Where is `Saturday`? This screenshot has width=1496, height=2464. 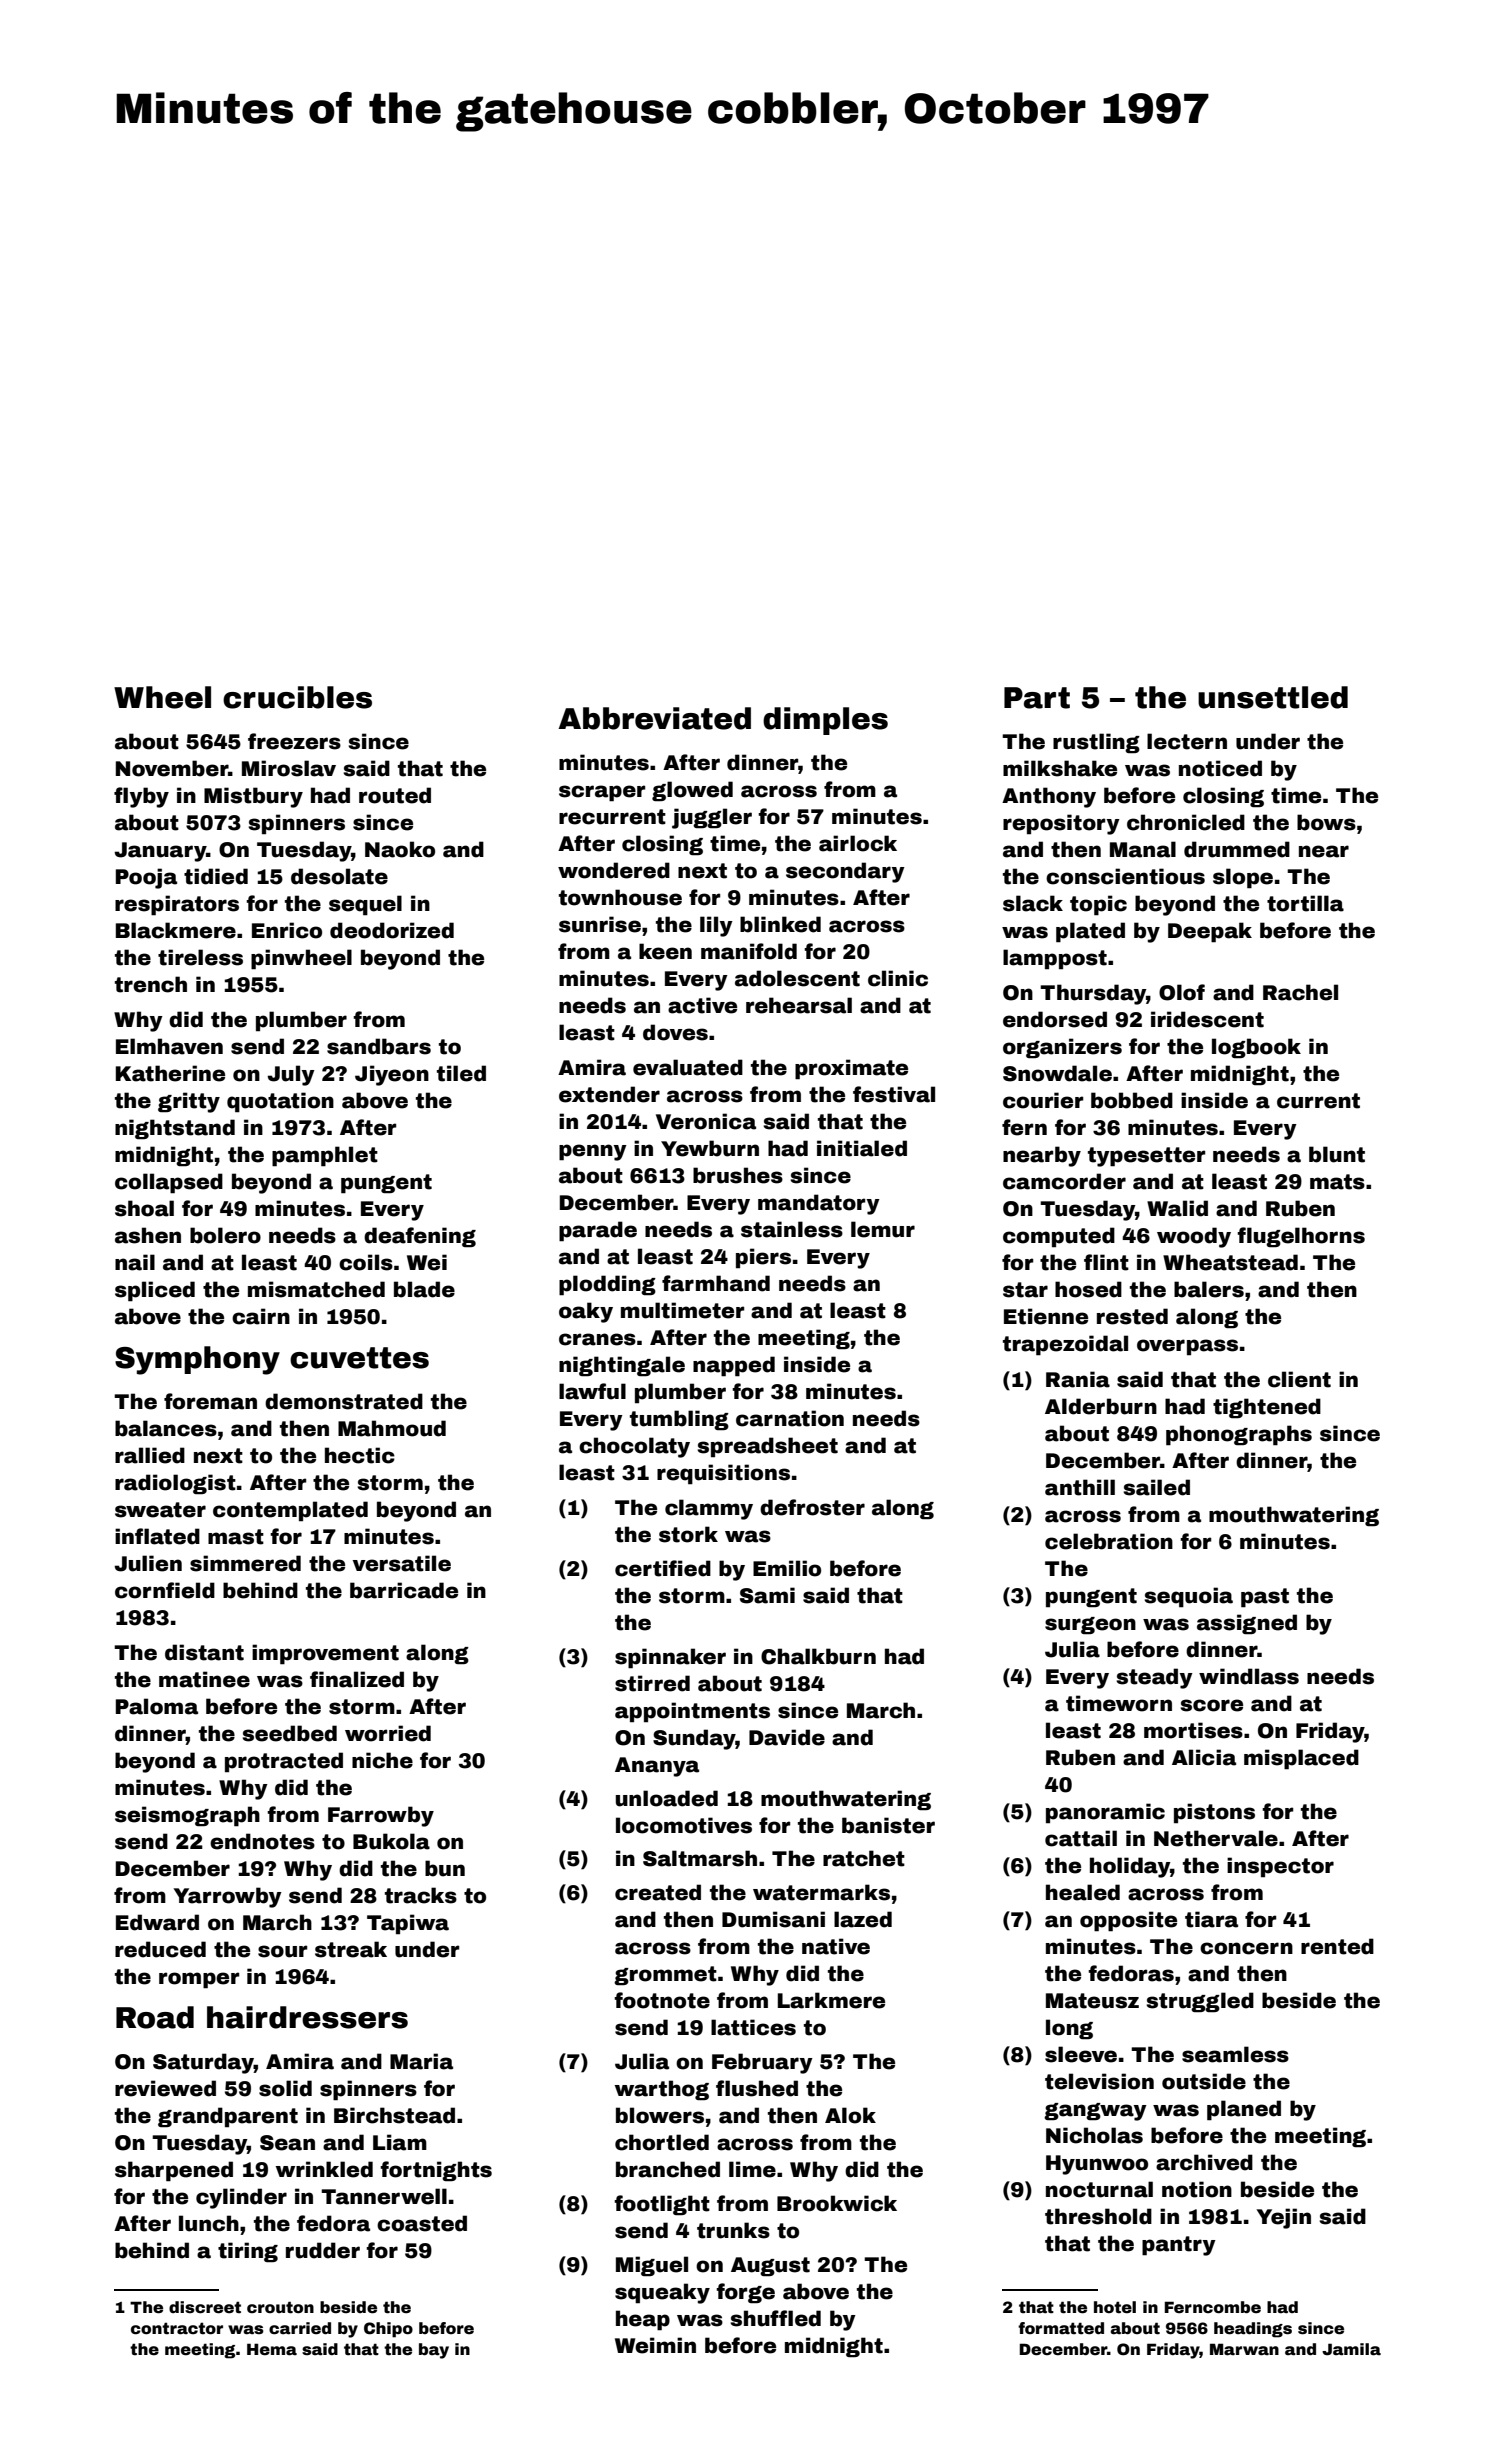
Saturday is located at coordinates (203, 2063).
